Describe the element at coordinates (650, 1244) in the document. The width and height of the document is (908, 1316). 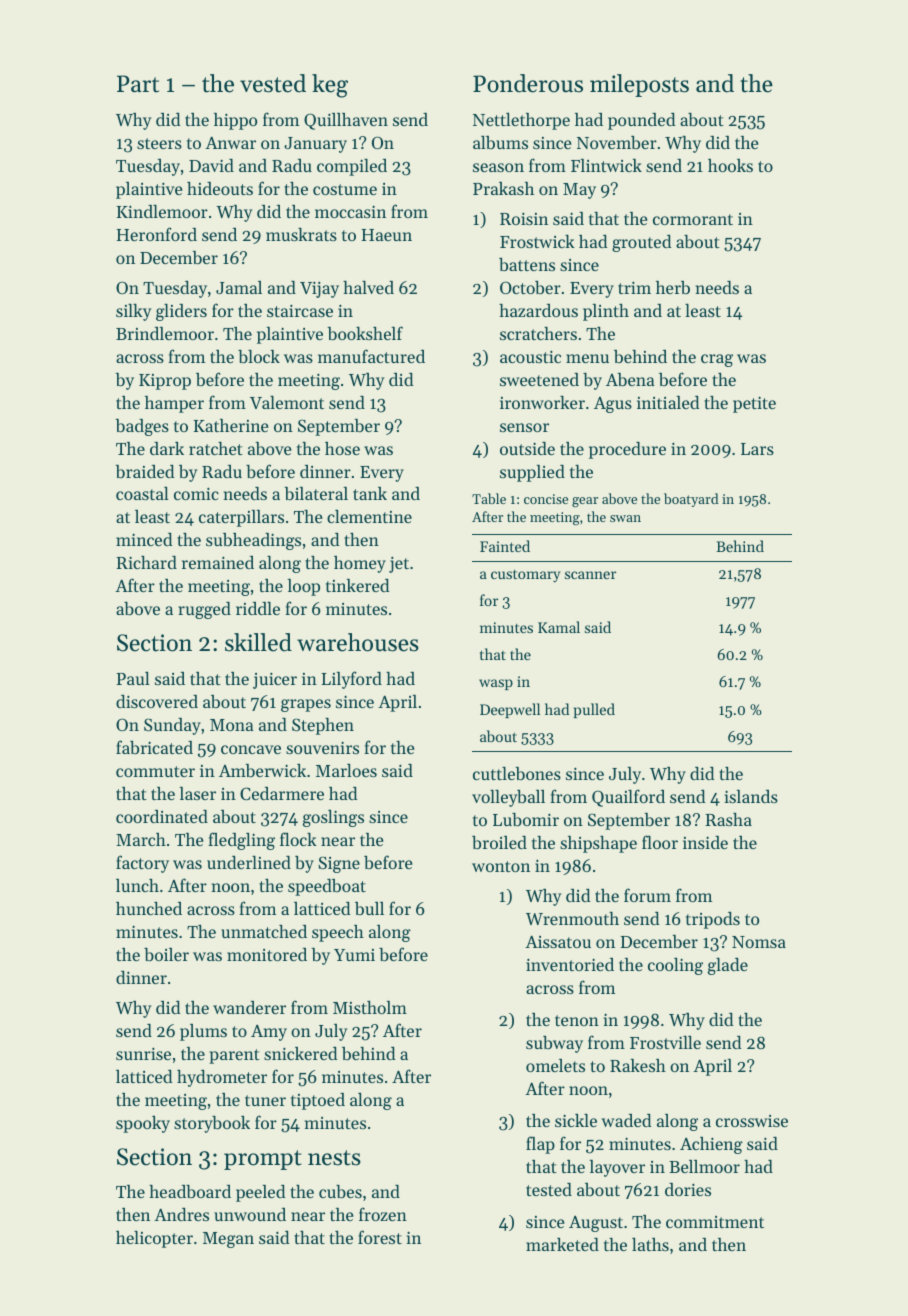
I see `laths` at that location.
